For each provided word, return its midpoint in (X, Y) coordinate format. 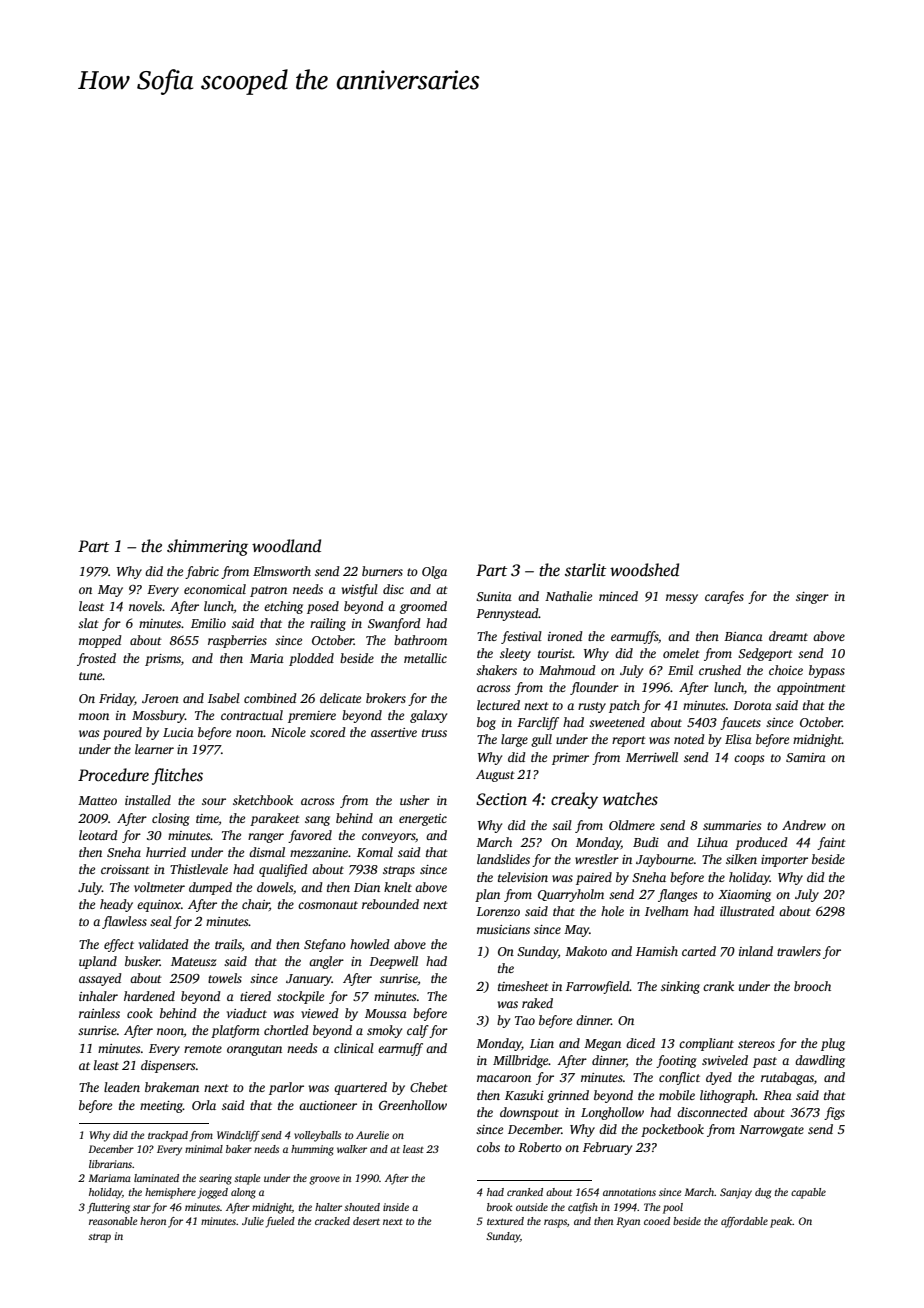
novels (145, 606)
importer (784, 861)
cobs (488, 1147)
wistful (360, 590)
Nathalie (568, 596)
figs (834, 1113)
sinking (680, 987)
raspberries (237, 641)
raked (537, 1003)
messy (682, 599)
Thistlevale (199, 869)
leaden (122, 1087)
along (243, 1193)
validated (164, 944)
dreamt (788, 636)
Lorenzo (498, 911)
